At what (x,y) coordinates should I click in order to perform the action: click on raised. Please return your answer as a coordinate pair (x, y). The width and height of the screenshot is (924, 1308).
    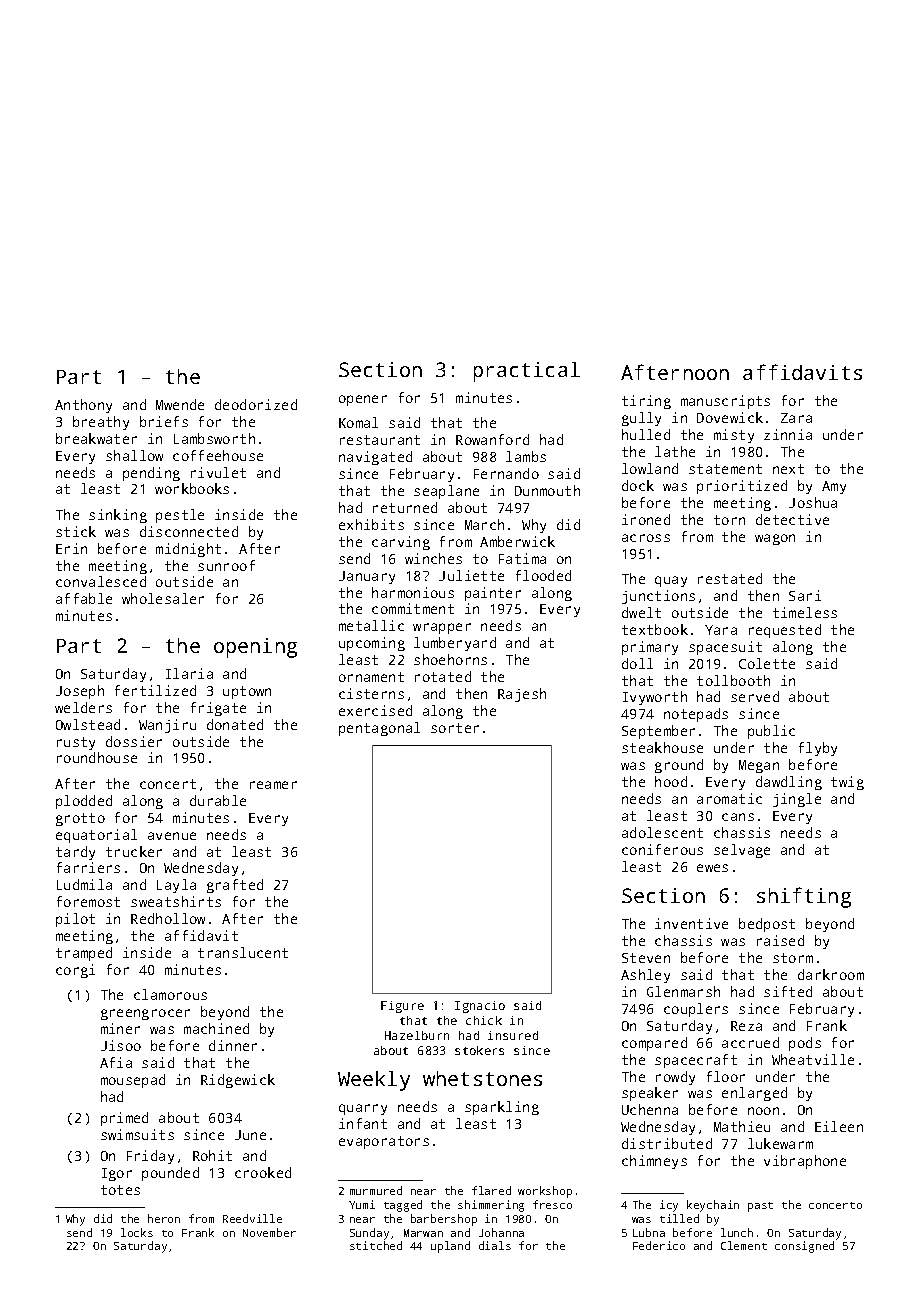
    Looking at the image, I should click on (780, 940).
